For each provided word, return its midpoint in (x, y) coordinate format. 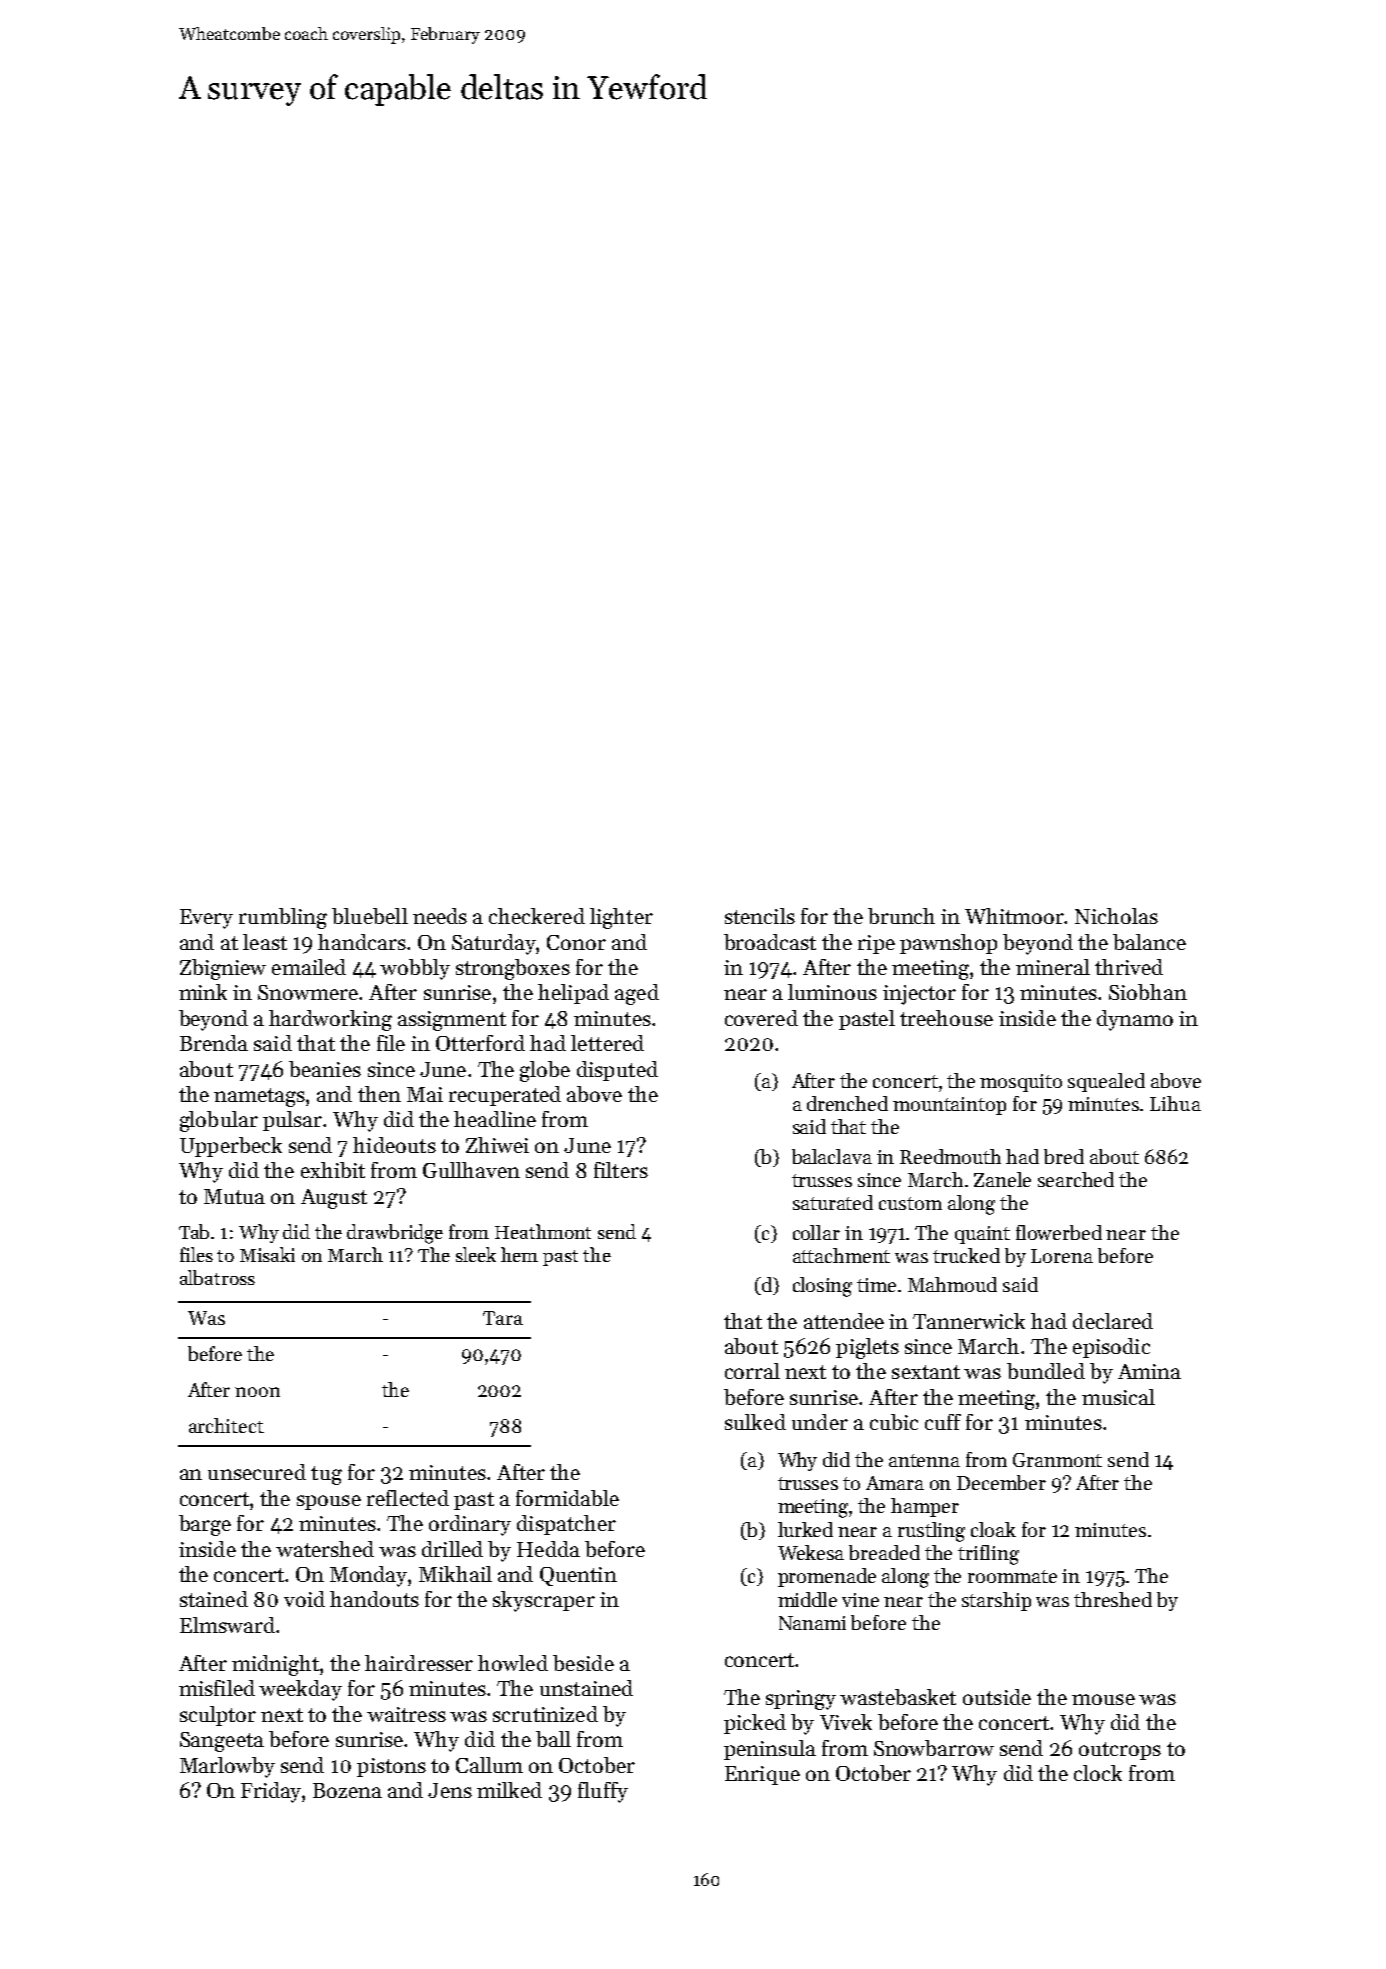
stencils (760, 916)
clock (1098, 1773)
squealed (1106, 1082)
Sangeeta (222, 1742)
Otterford (480, 1043)
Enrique (762, 1775)
